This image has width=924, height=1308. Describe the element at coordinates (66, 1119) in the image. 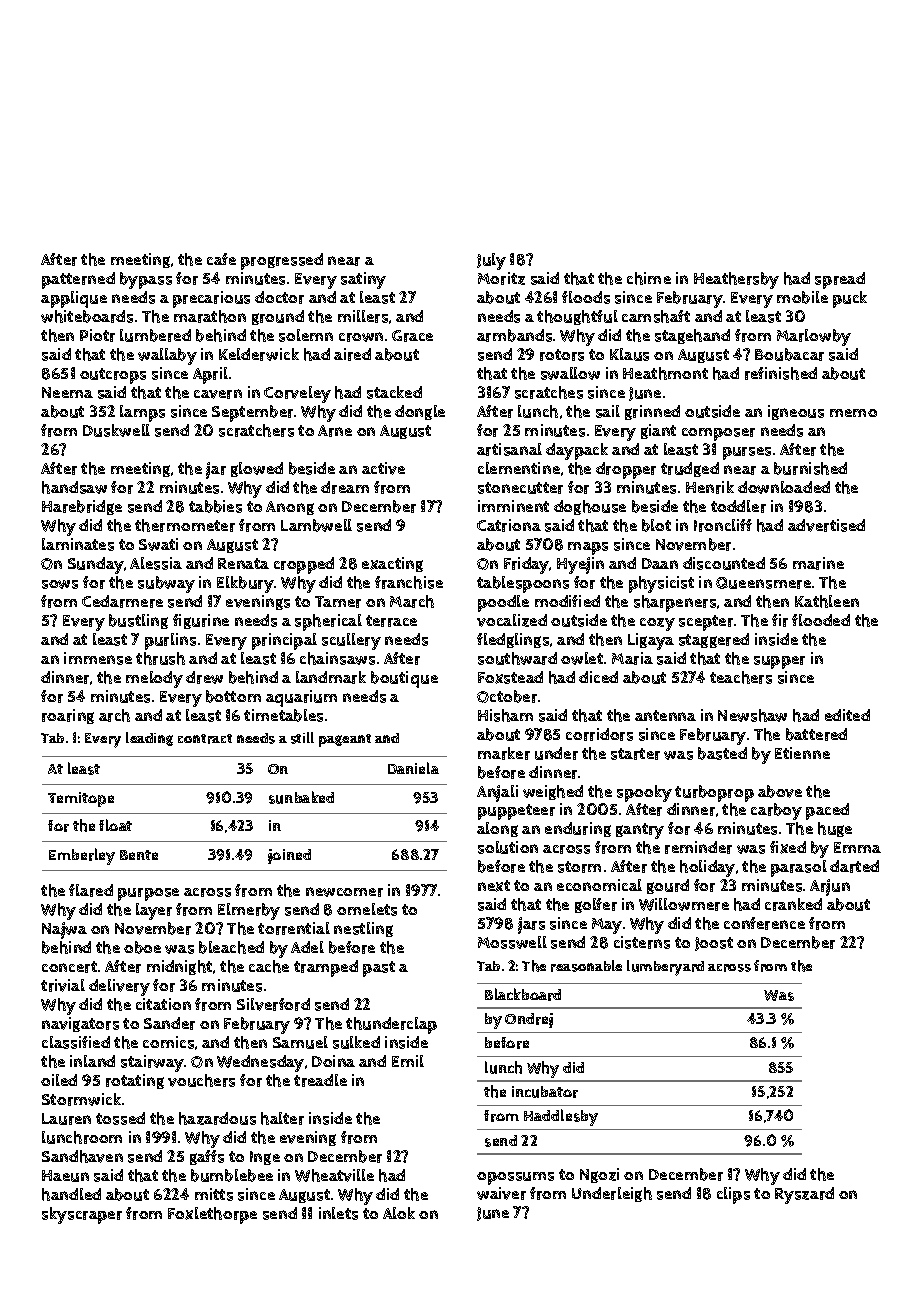

I see `Lauren` at that location.
